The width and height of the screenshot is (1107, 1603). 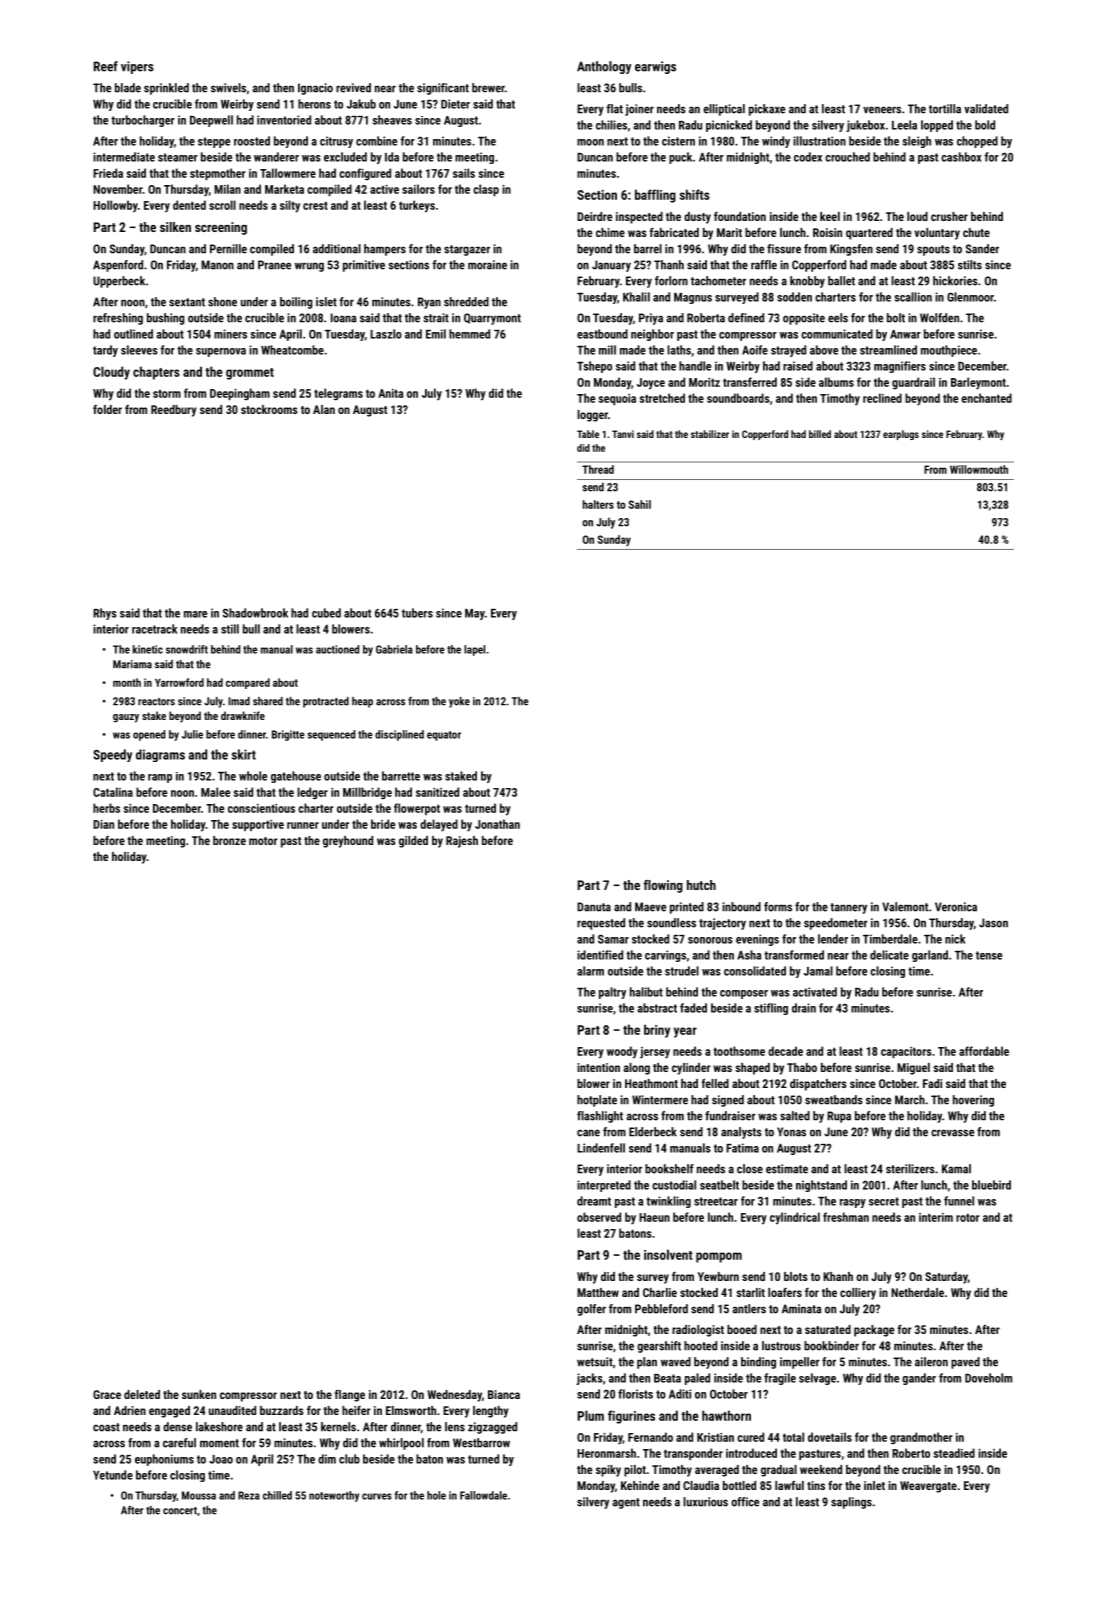 I want to click on bronze, so click(x=229, y=840).
